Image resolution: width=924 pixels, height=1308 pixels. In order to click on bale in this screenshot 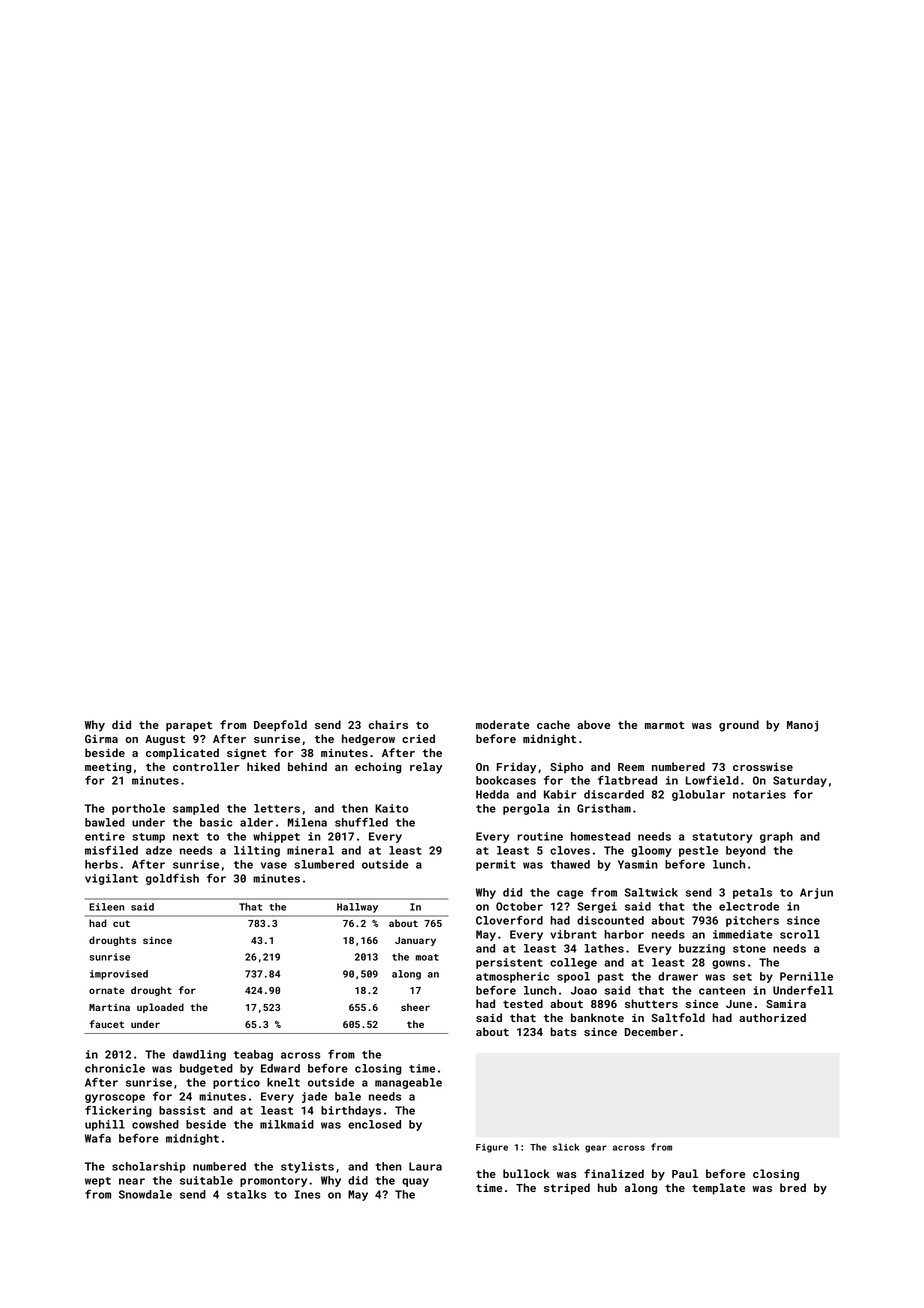, I will do `click(348, 1096)`.
